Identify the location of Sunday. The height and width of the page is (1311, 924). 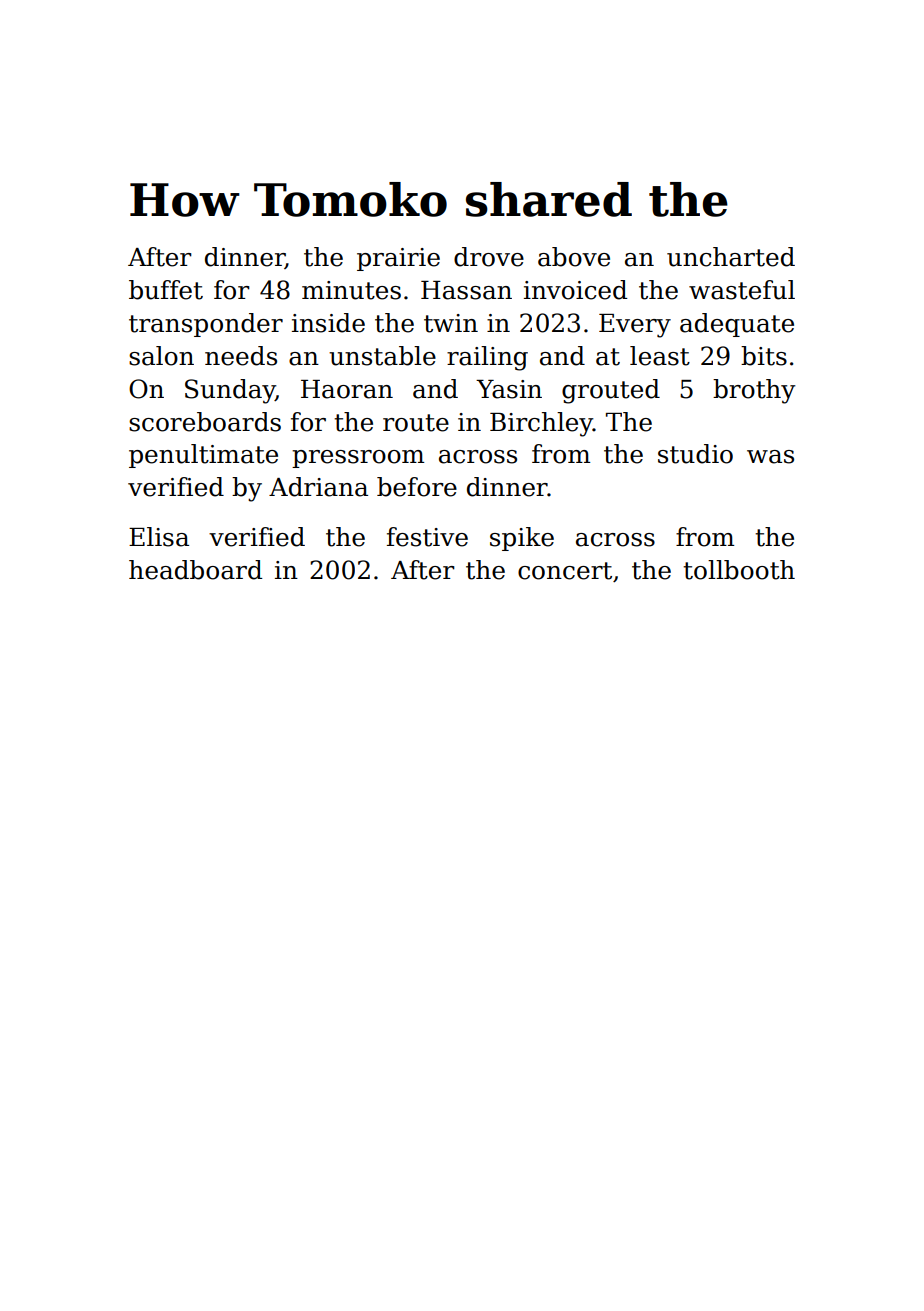
(230, 391).
